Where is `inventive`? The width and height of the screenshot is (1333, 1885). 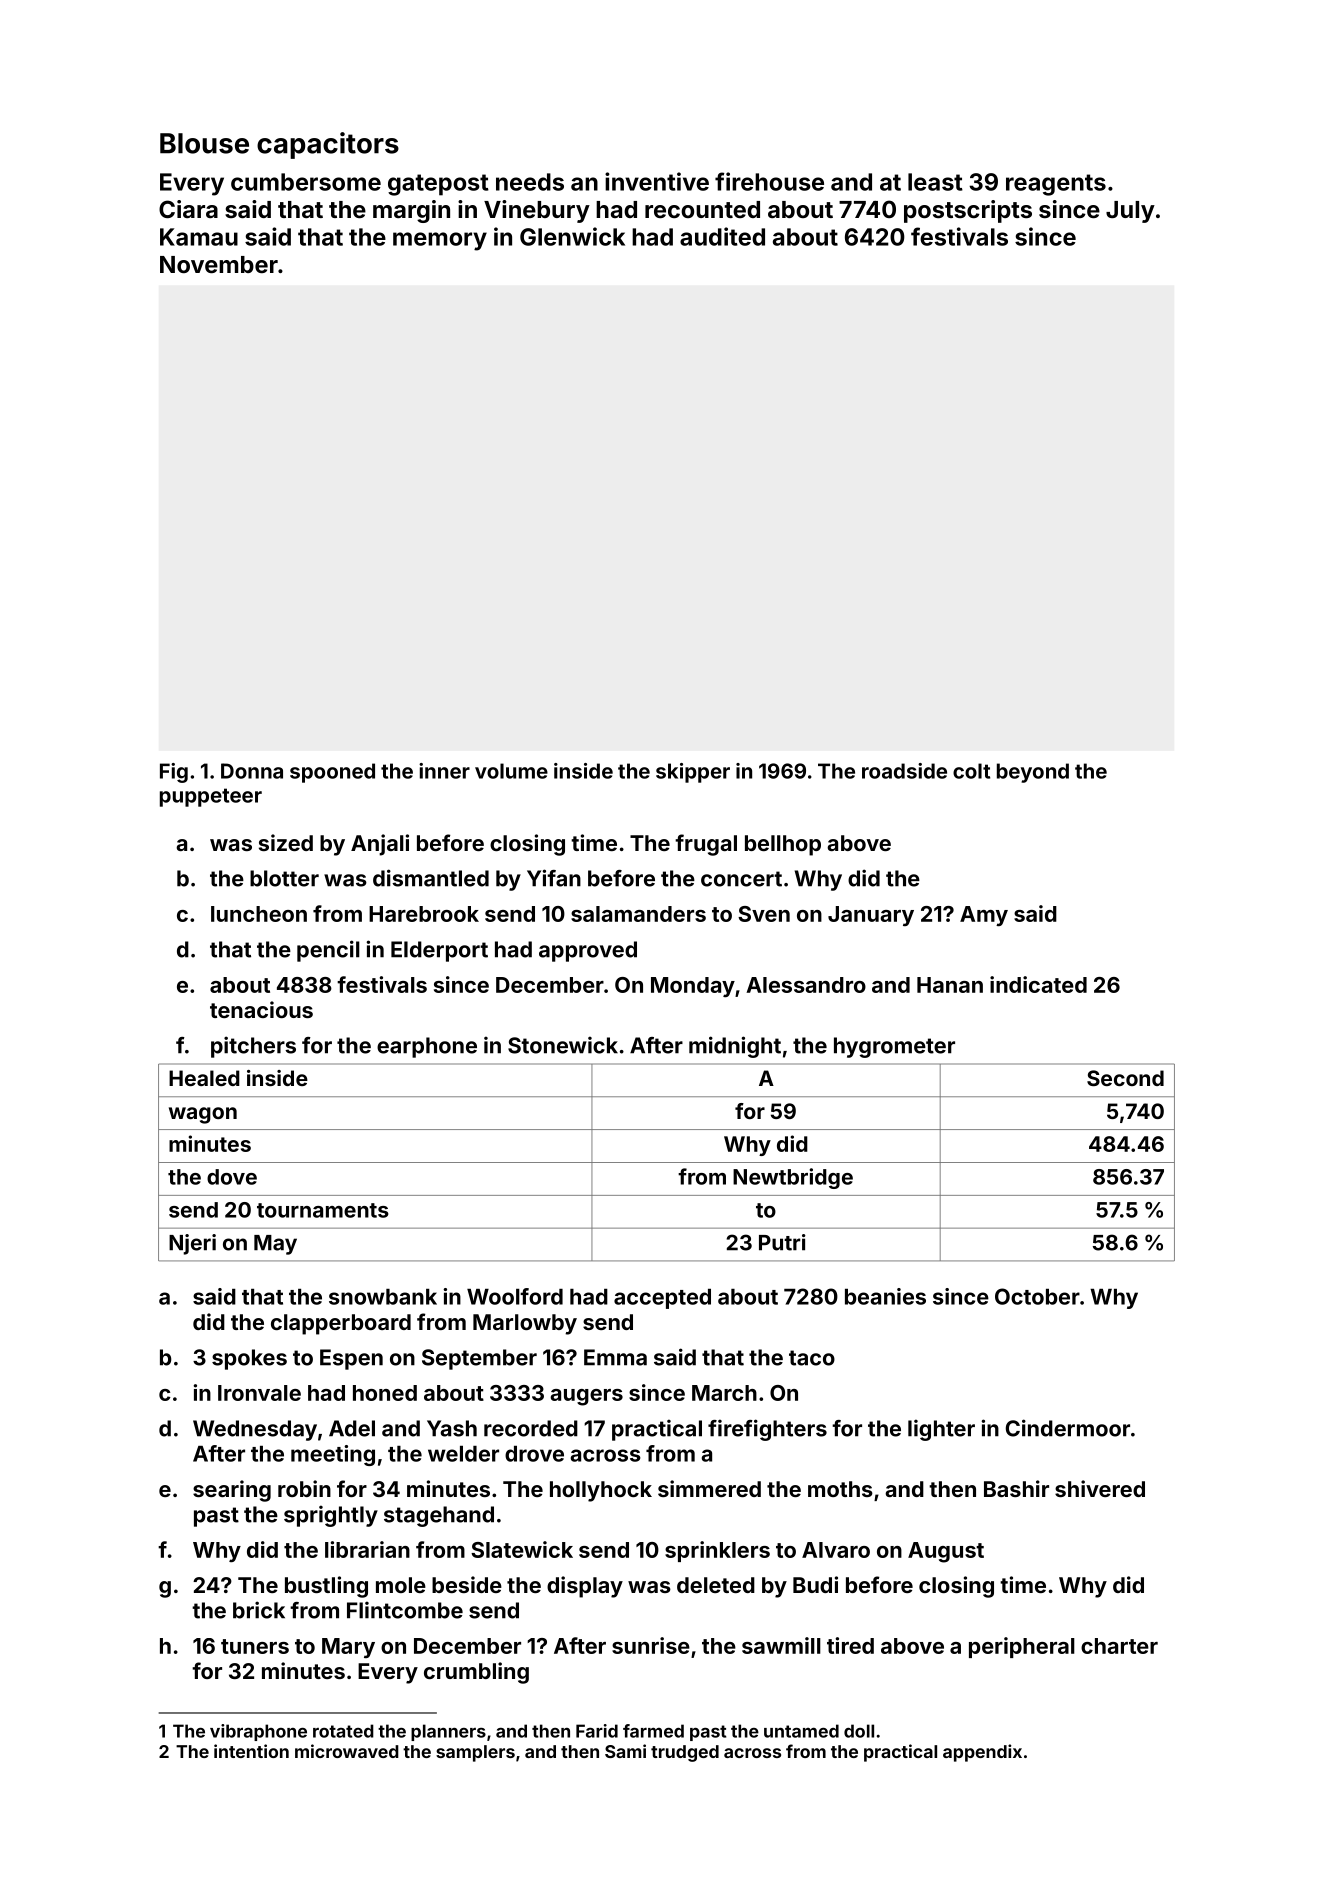 inventive is located at coordinates (657, 181).
